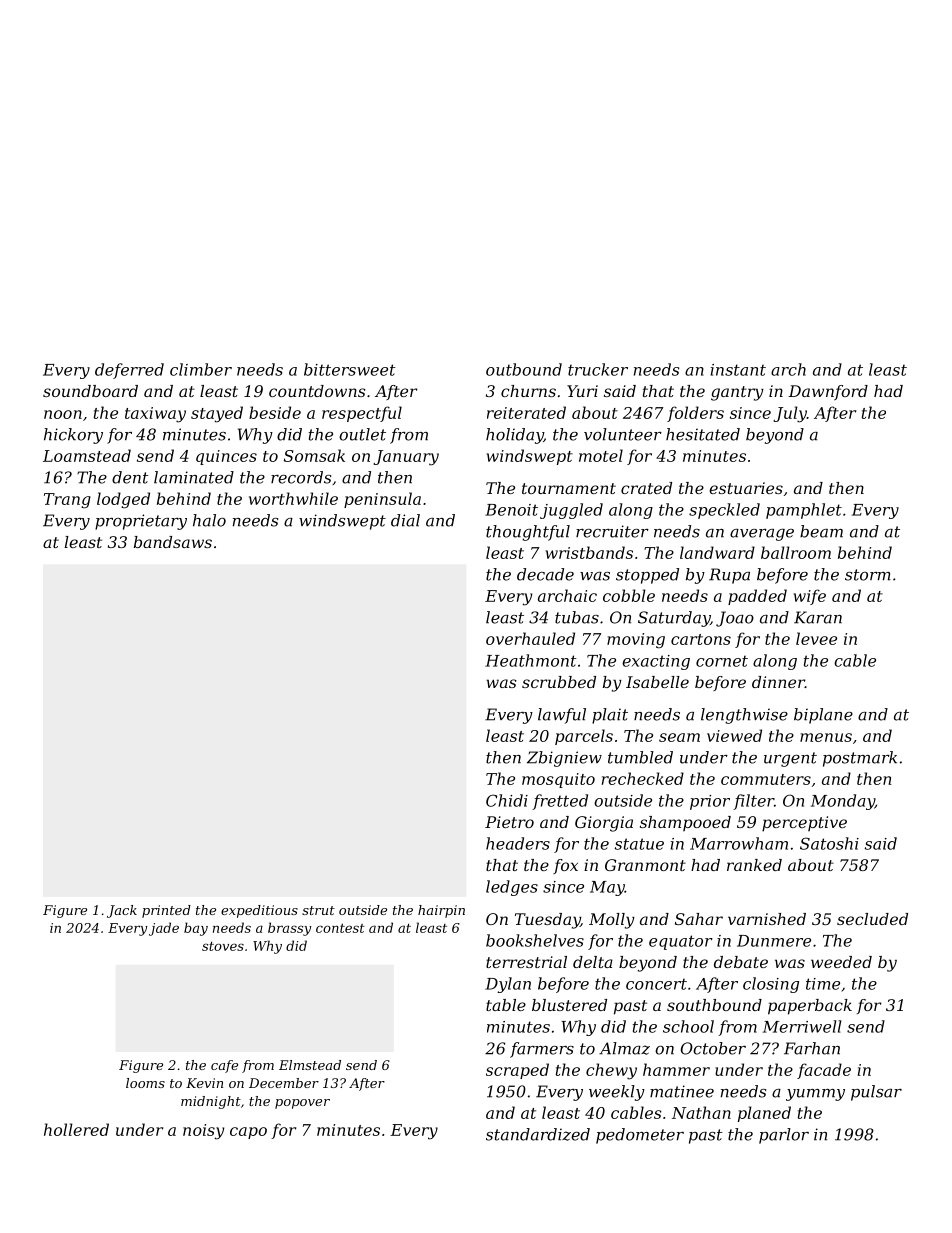 This screenshot has height=1233, width=952. Describe the element at coordinates (509, 822) in the screenshot. I see `Pietro` at that location.
